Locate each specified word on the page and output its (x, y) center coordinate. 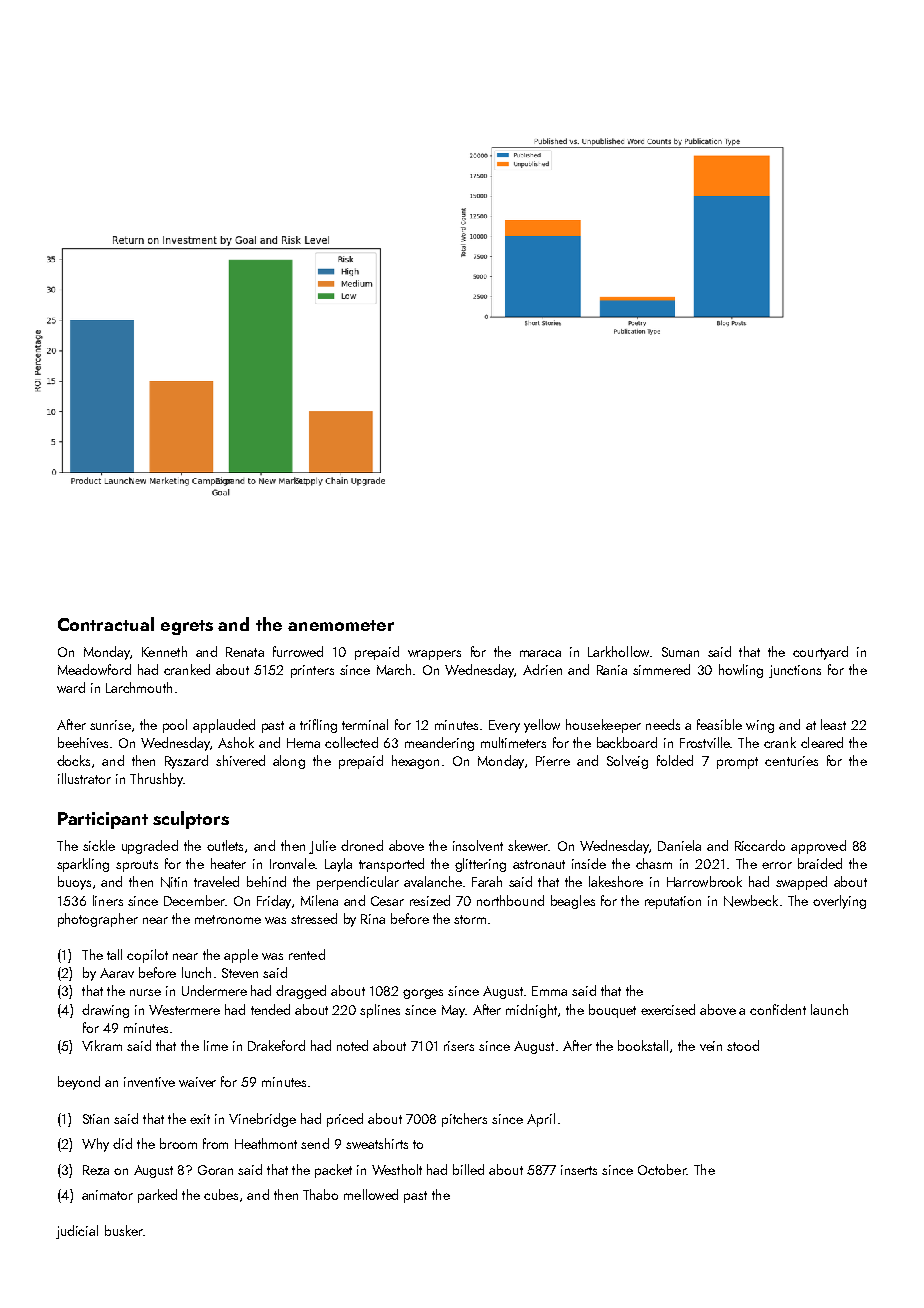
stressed (314, 918)
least (833, 724)
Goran (215, 1170)
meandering (439, 744)
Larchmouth (139, 687)
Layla (338, 865)
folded (675, 760)
